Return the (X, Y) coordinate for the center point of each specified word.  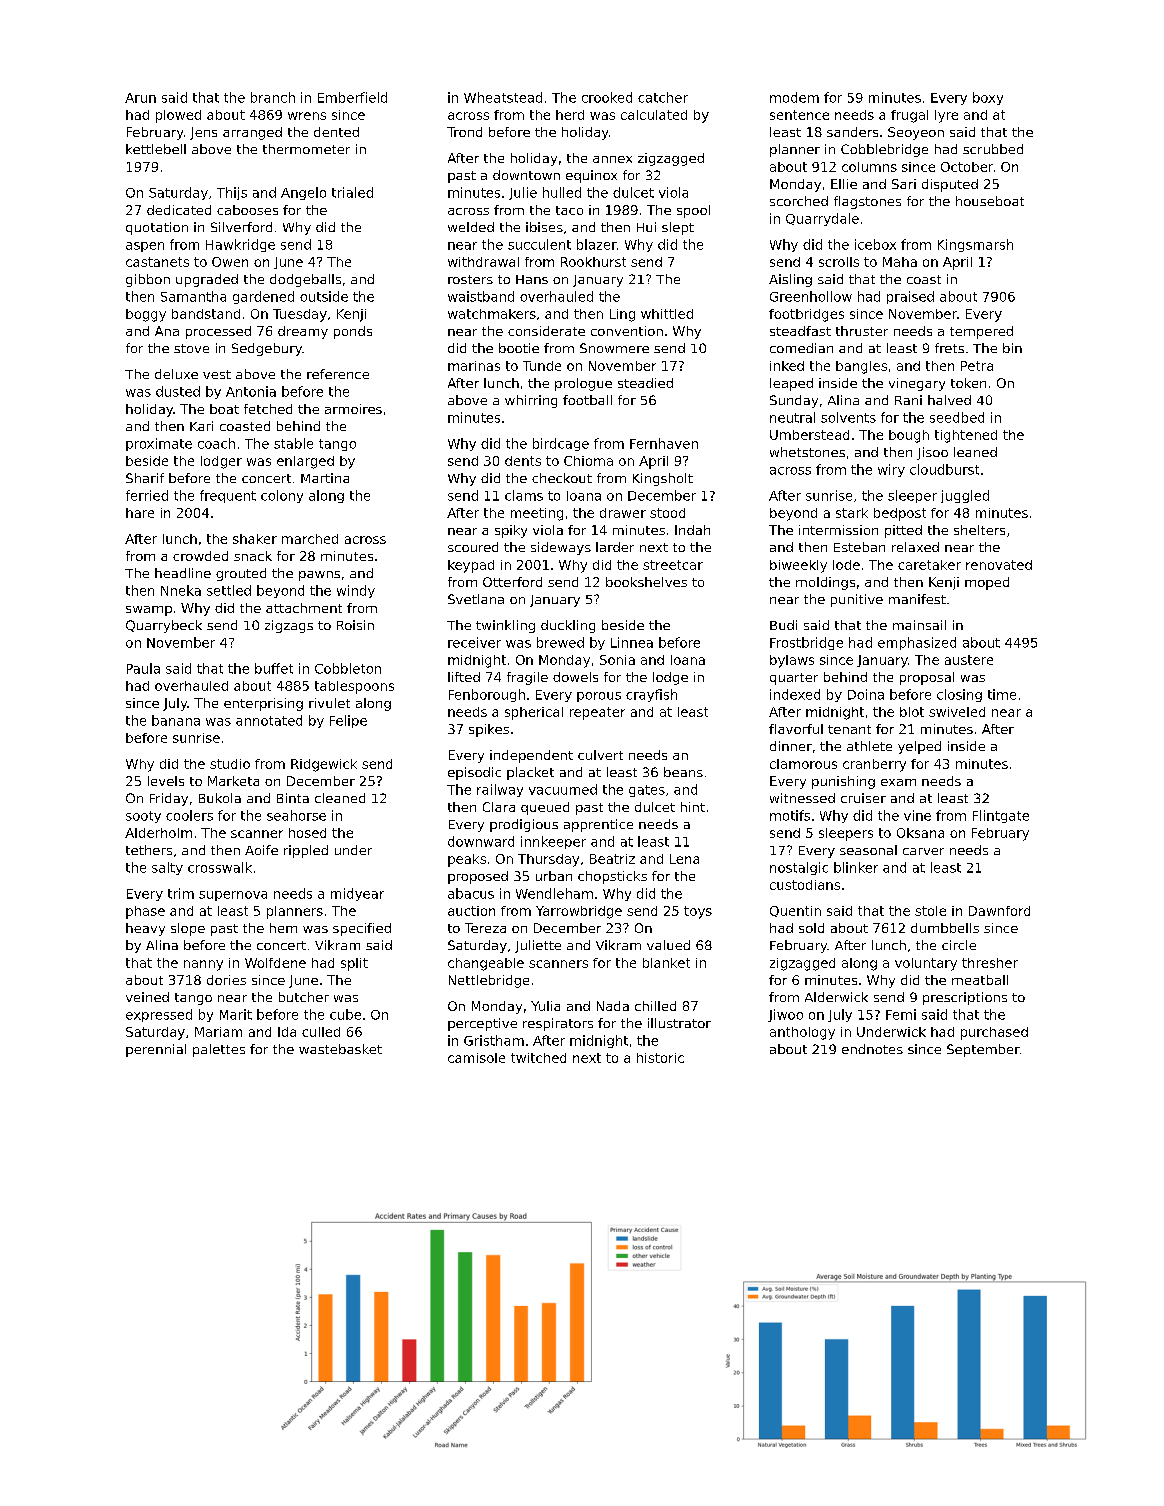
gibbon (148, 280)
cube (345, 1014)
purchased (994, 1033)
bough (909, 436)
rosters (470, 279)
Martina (325, 478)
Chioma (588, 461)
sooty (143, 817)
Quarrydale (822, 219)
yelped (919, 747)
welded (471, 227)
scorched (799, 201)
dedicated (179, 210)
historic (660, 1058)
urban (554, 876)
